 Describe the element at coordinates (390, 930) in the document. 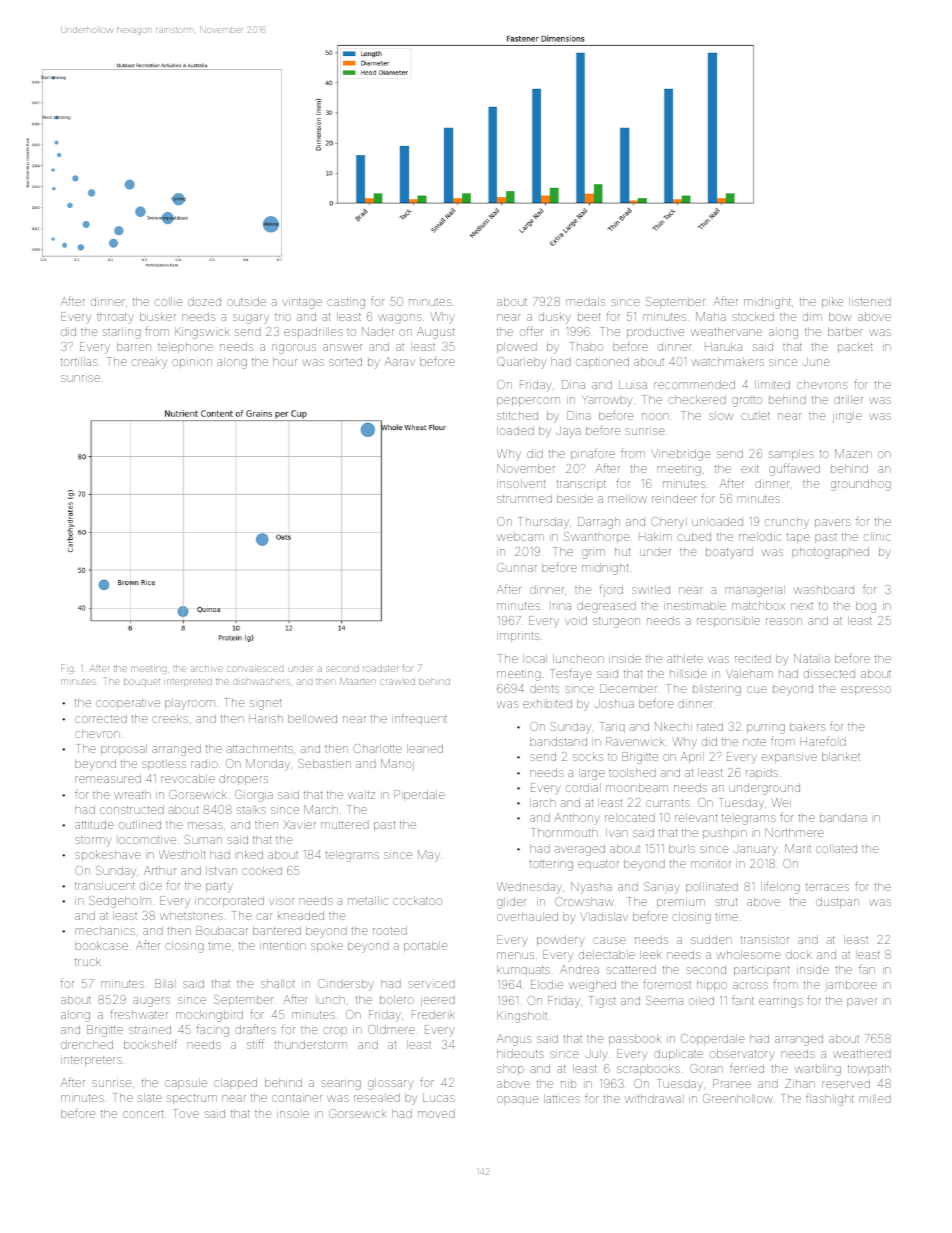

I see `rooted` at that location.
